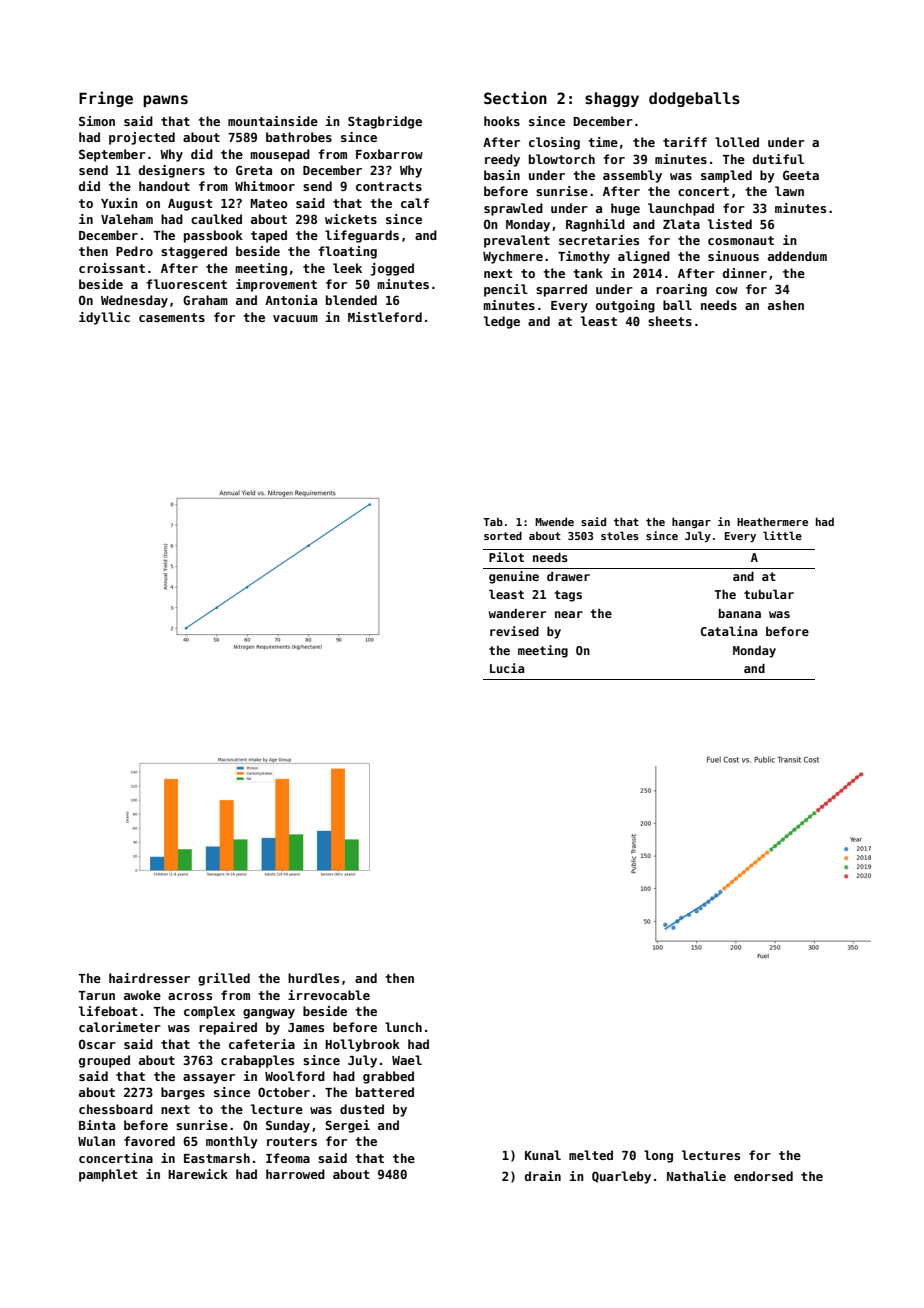 Image resolution: width=924 pixels, height=1308 pixels. Describe the element at coordinates (772, 521) in the image. I see `Heathermere` at that location.
